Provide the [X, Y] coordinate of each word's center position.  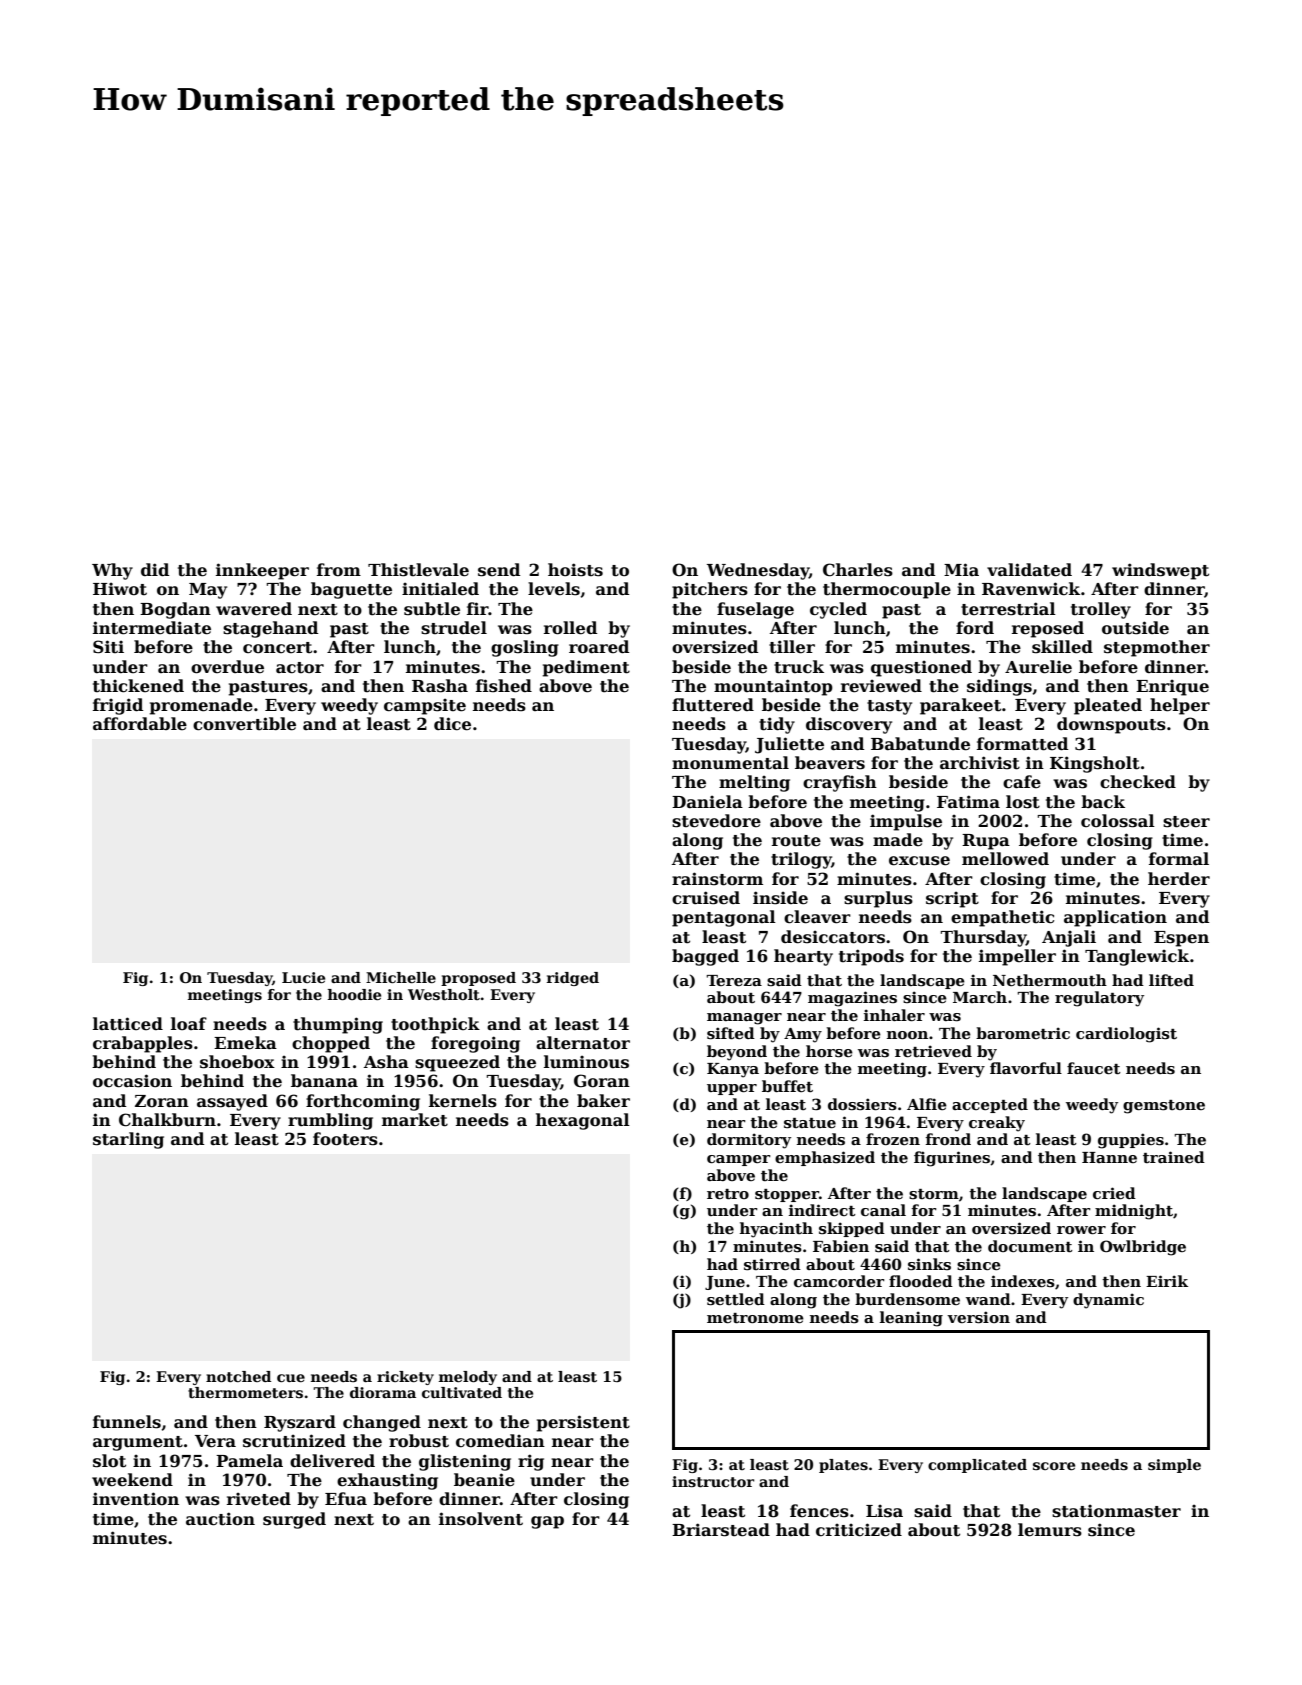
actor [300, 668]
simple [1174, 1466]
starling [128, 1140]
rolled [570, 628]
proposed [478, 979]
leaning [911, 1319]
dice [452, 724]
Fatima [968, 802]
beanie [484, 1480]
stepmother [1157, 648]
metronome [755, 1318]
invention [136, 1499]
